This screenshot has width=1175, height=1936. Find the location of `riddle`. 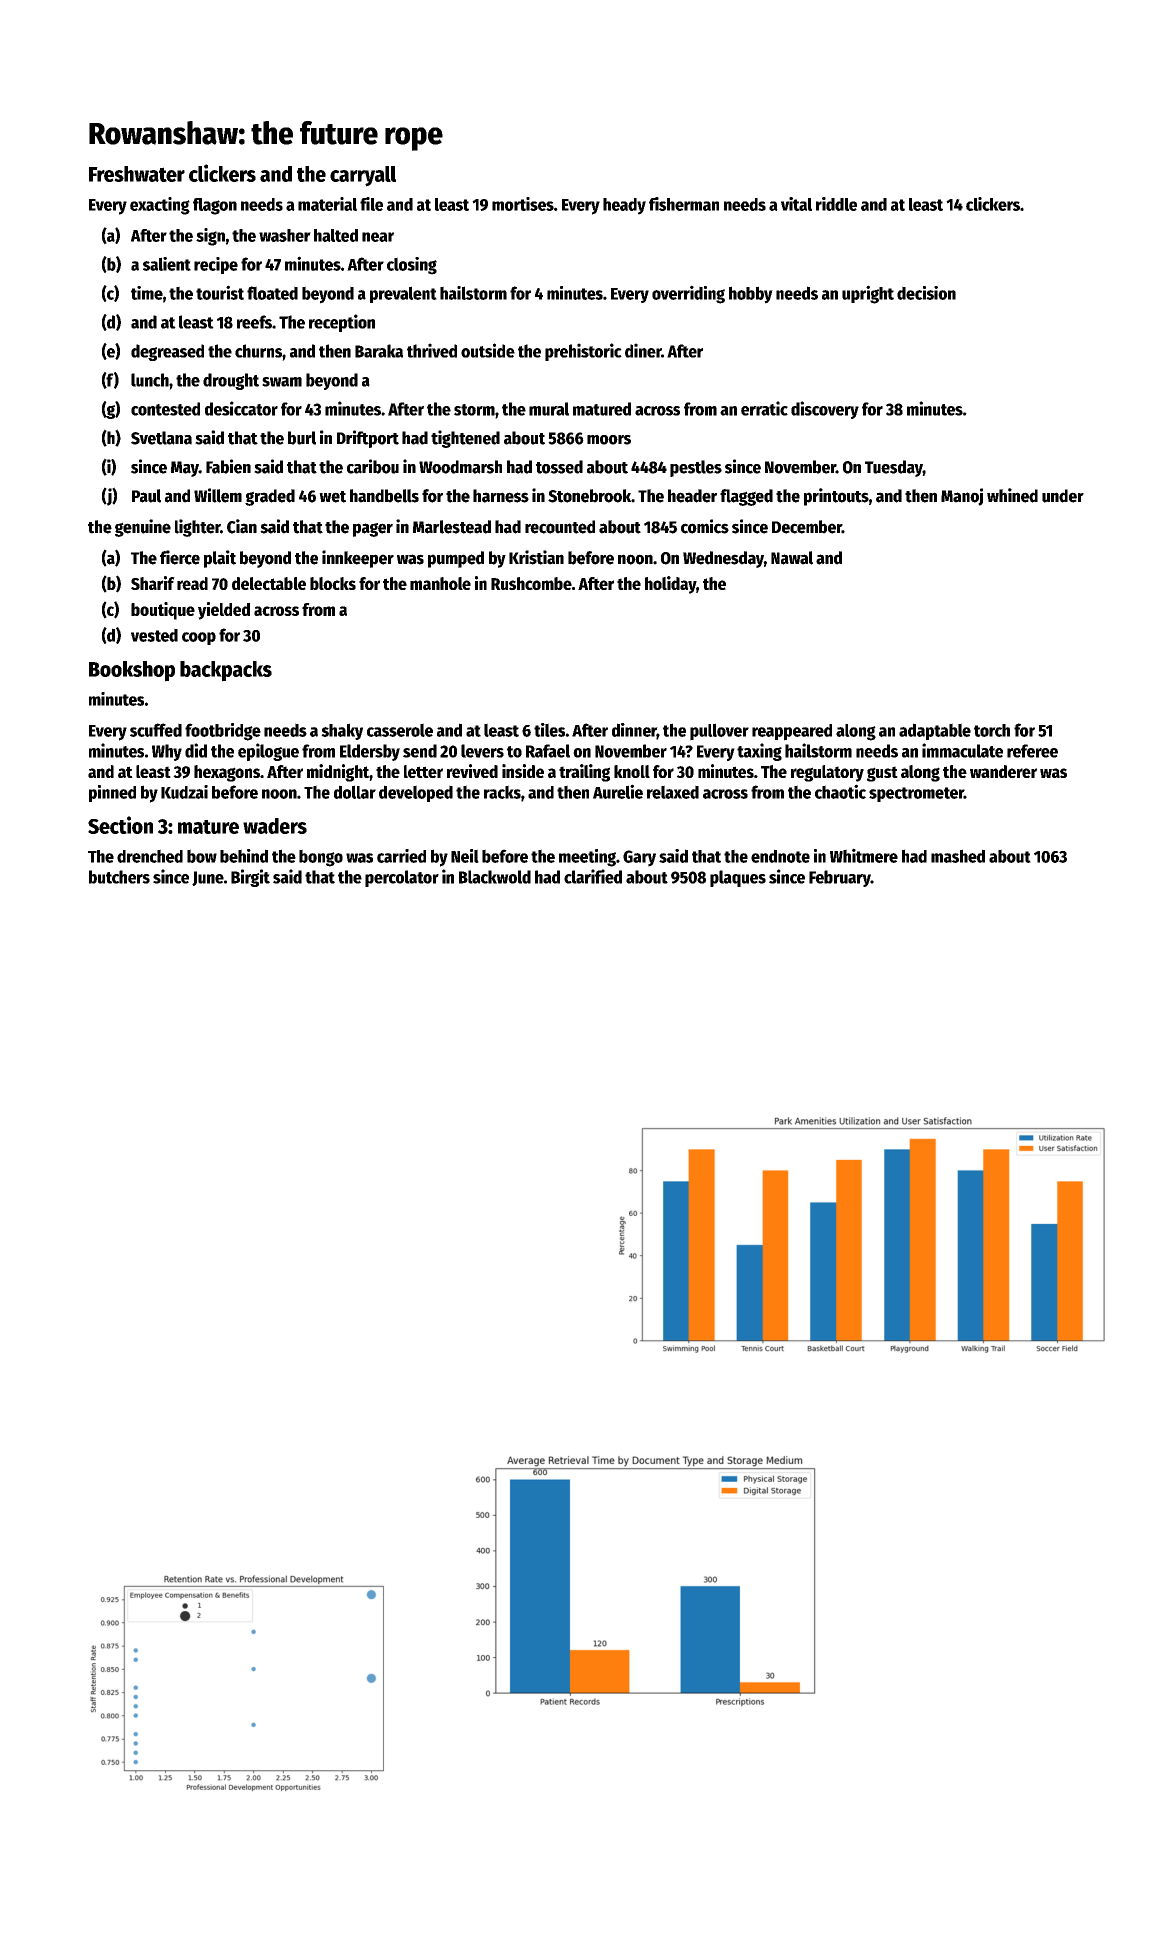

riddle is located at coordinates (836, 204).
